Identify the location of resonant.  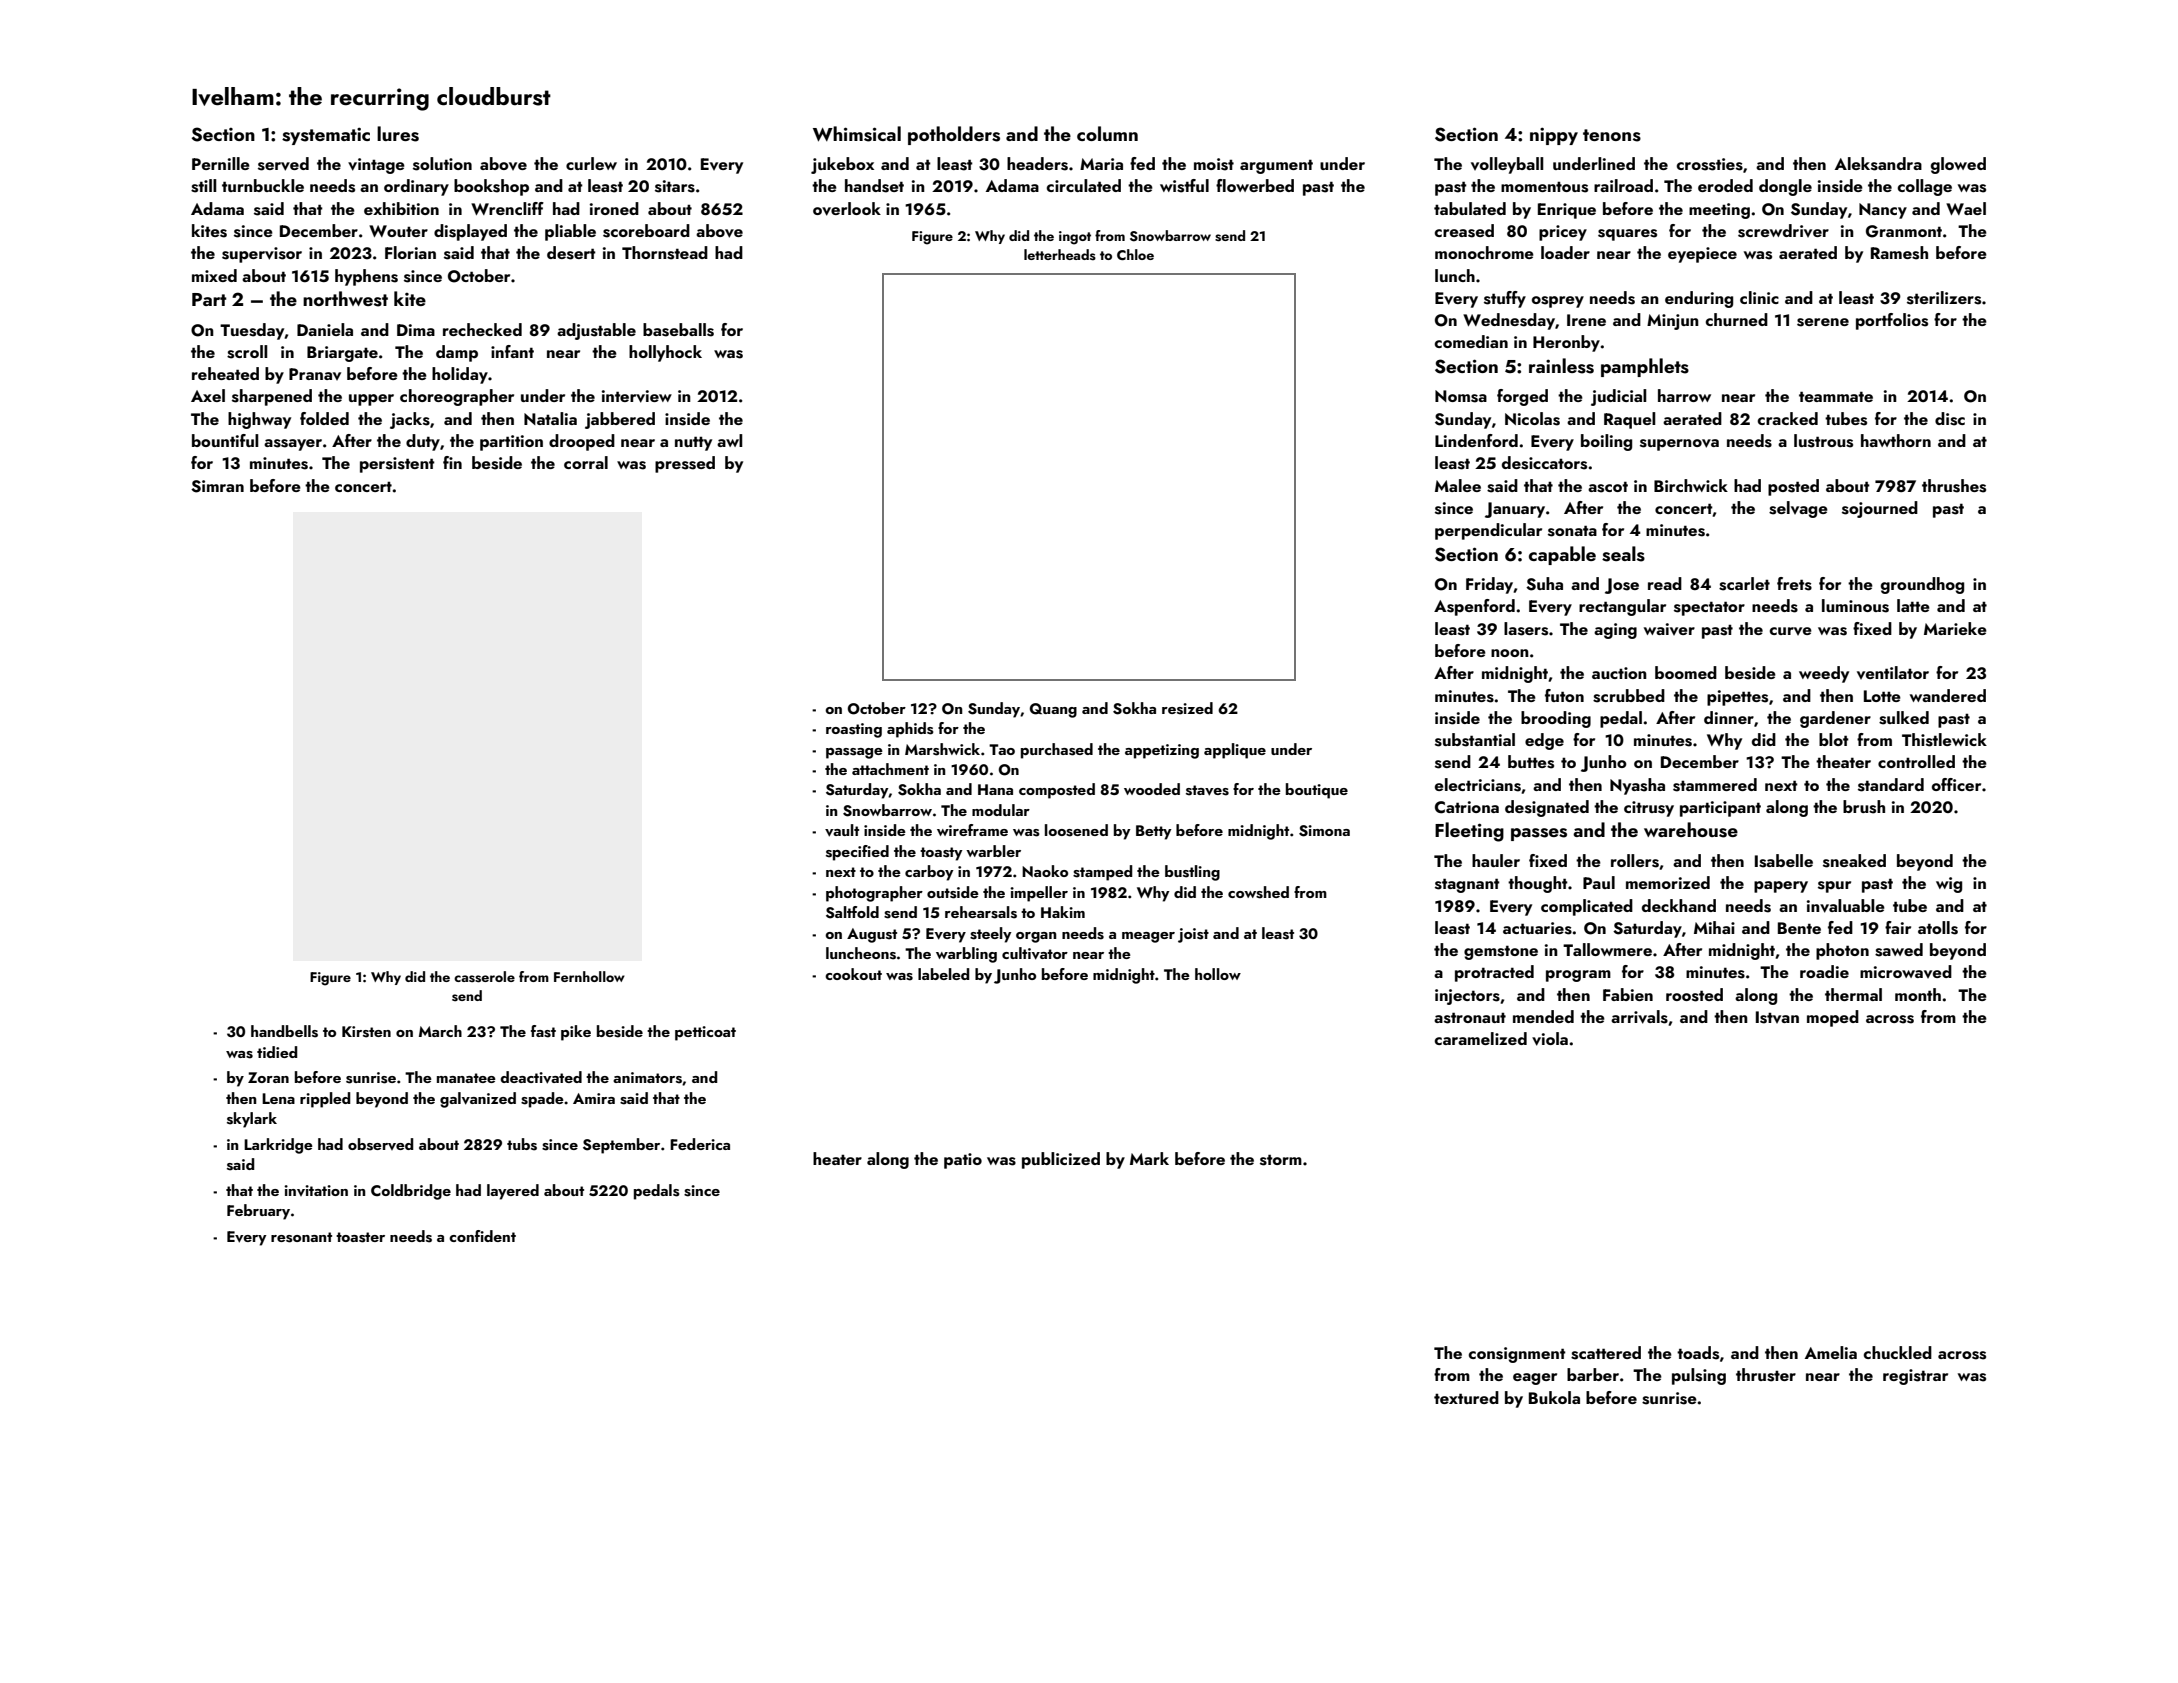
(301, 1237).
